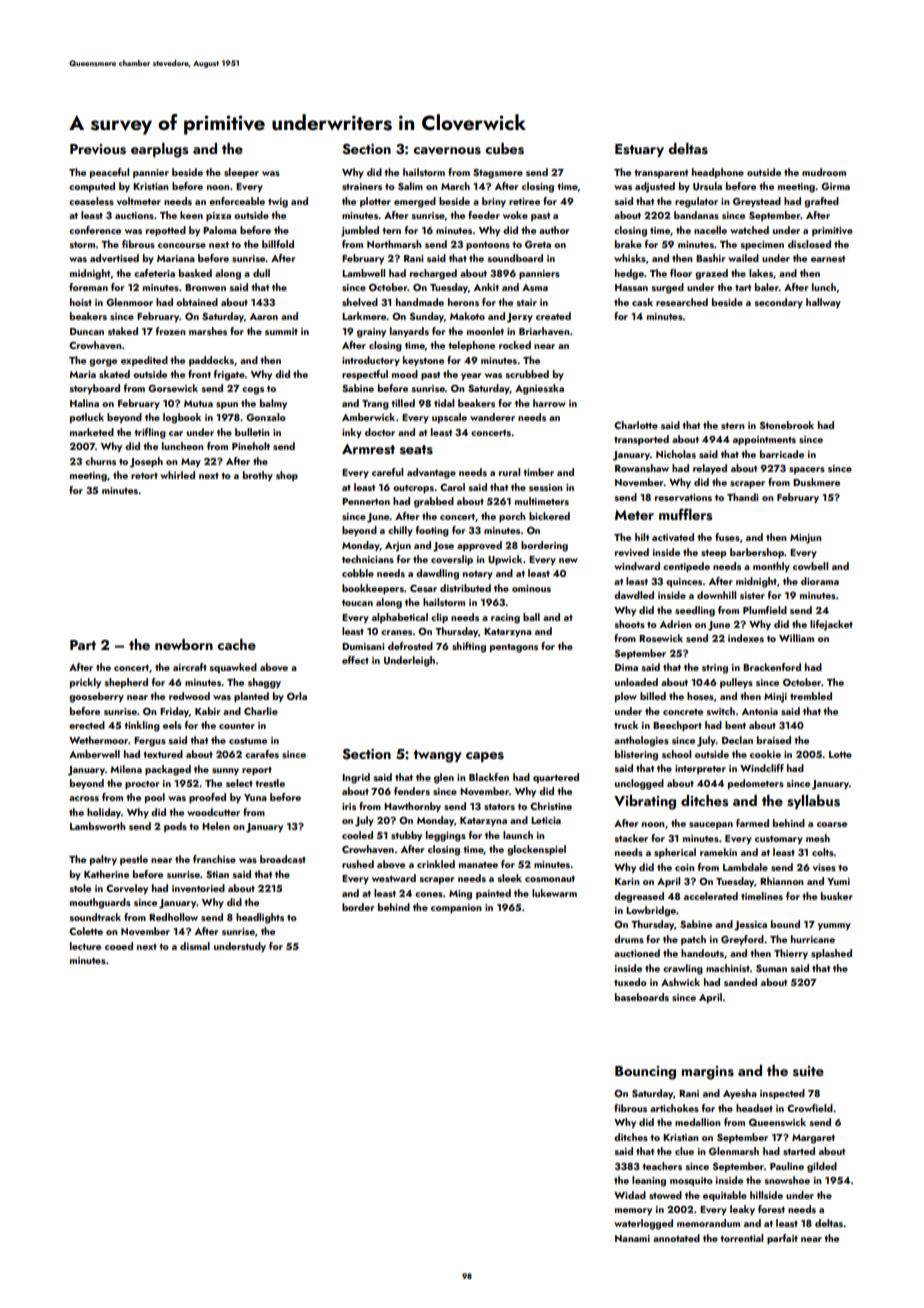 The height and width of the screenshot is (1308, 924). What do you see at coordinates (91, 201) in the screenshot?
I see `ceaseless` at bounding box center [91, 201].
